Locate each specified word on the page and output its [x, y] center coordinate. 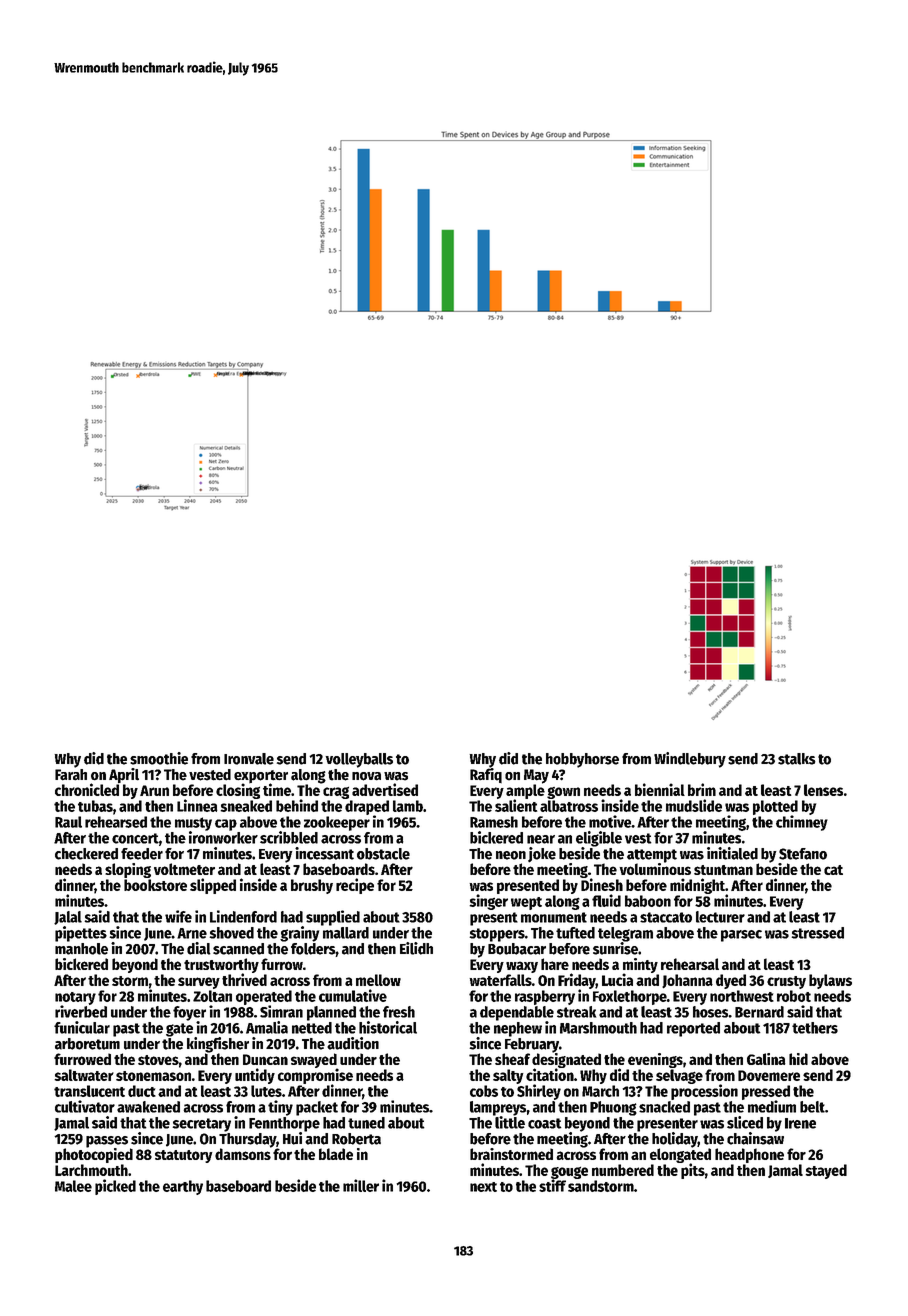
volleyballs [359, 760]
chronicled [87, 789]
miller [361, 1185]
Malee [73, 1186]
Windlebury [690, 760]
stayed [826, 1171]
